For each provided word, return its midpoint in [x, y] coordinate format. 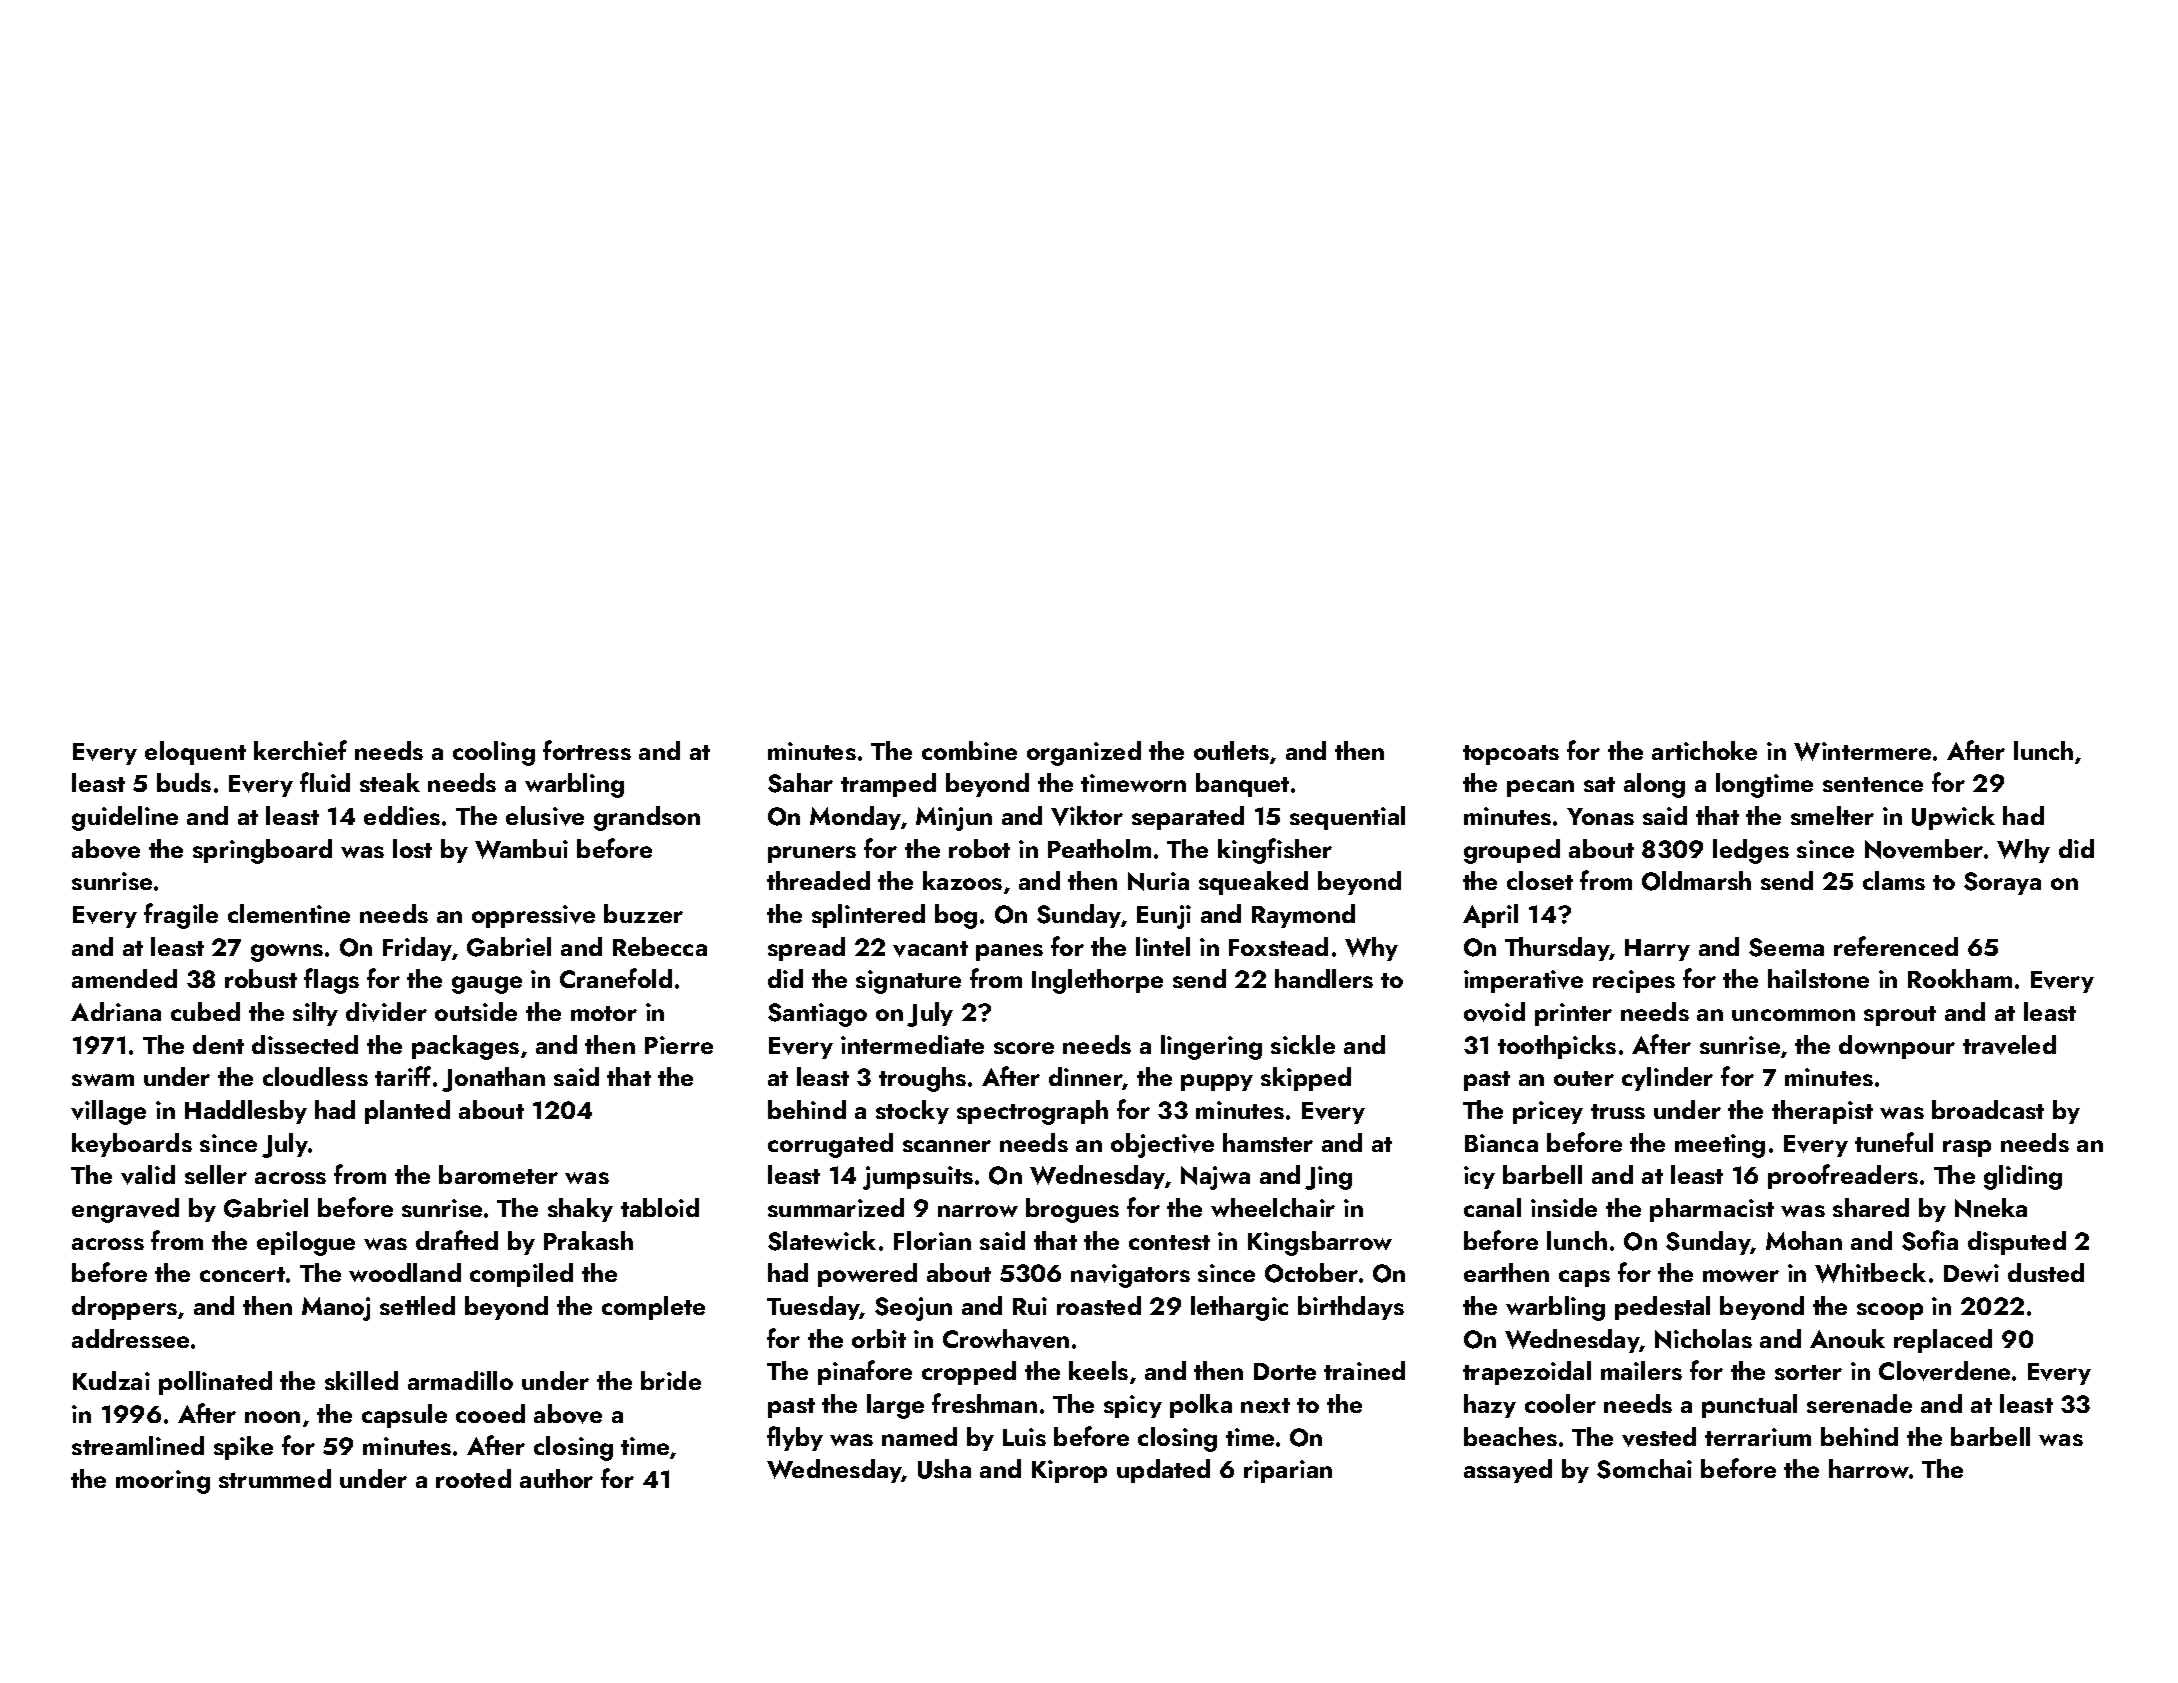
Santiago [817, 1015]
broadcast [1988, 1109]
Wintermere [1862, 751]
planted [407, 1112]
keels [1098, 1370]
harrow [1869, 1468]
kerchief [300, 750]
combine [969, 750]
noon [272, 1417]
